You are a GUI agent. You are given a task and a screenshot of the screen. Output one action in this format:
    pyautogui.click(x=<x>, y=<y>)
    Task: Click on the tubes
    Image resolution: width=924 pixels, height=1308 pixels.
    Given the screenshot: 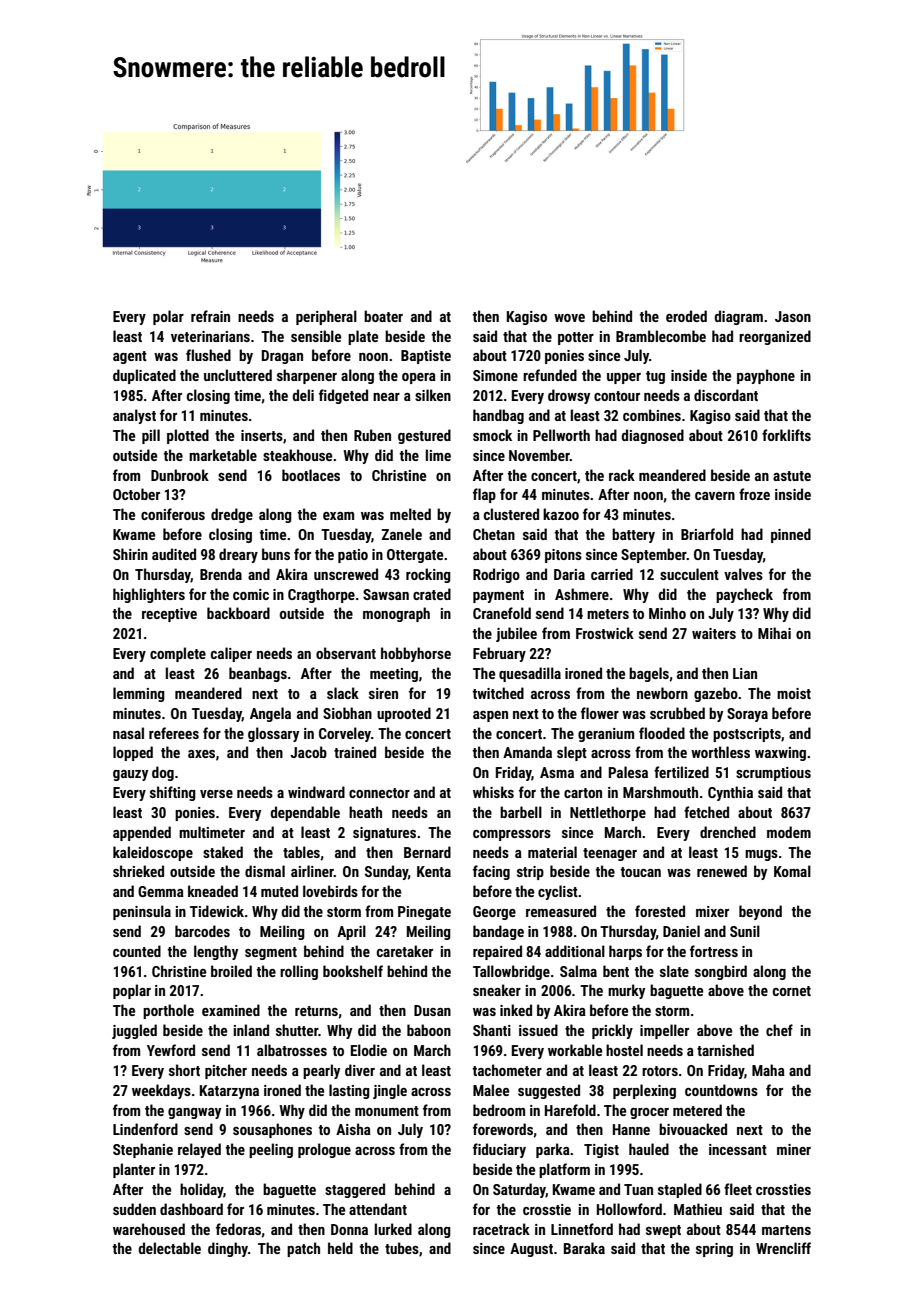 What is the action you would take?
    pyautogui.click(x=402, y=1248)
